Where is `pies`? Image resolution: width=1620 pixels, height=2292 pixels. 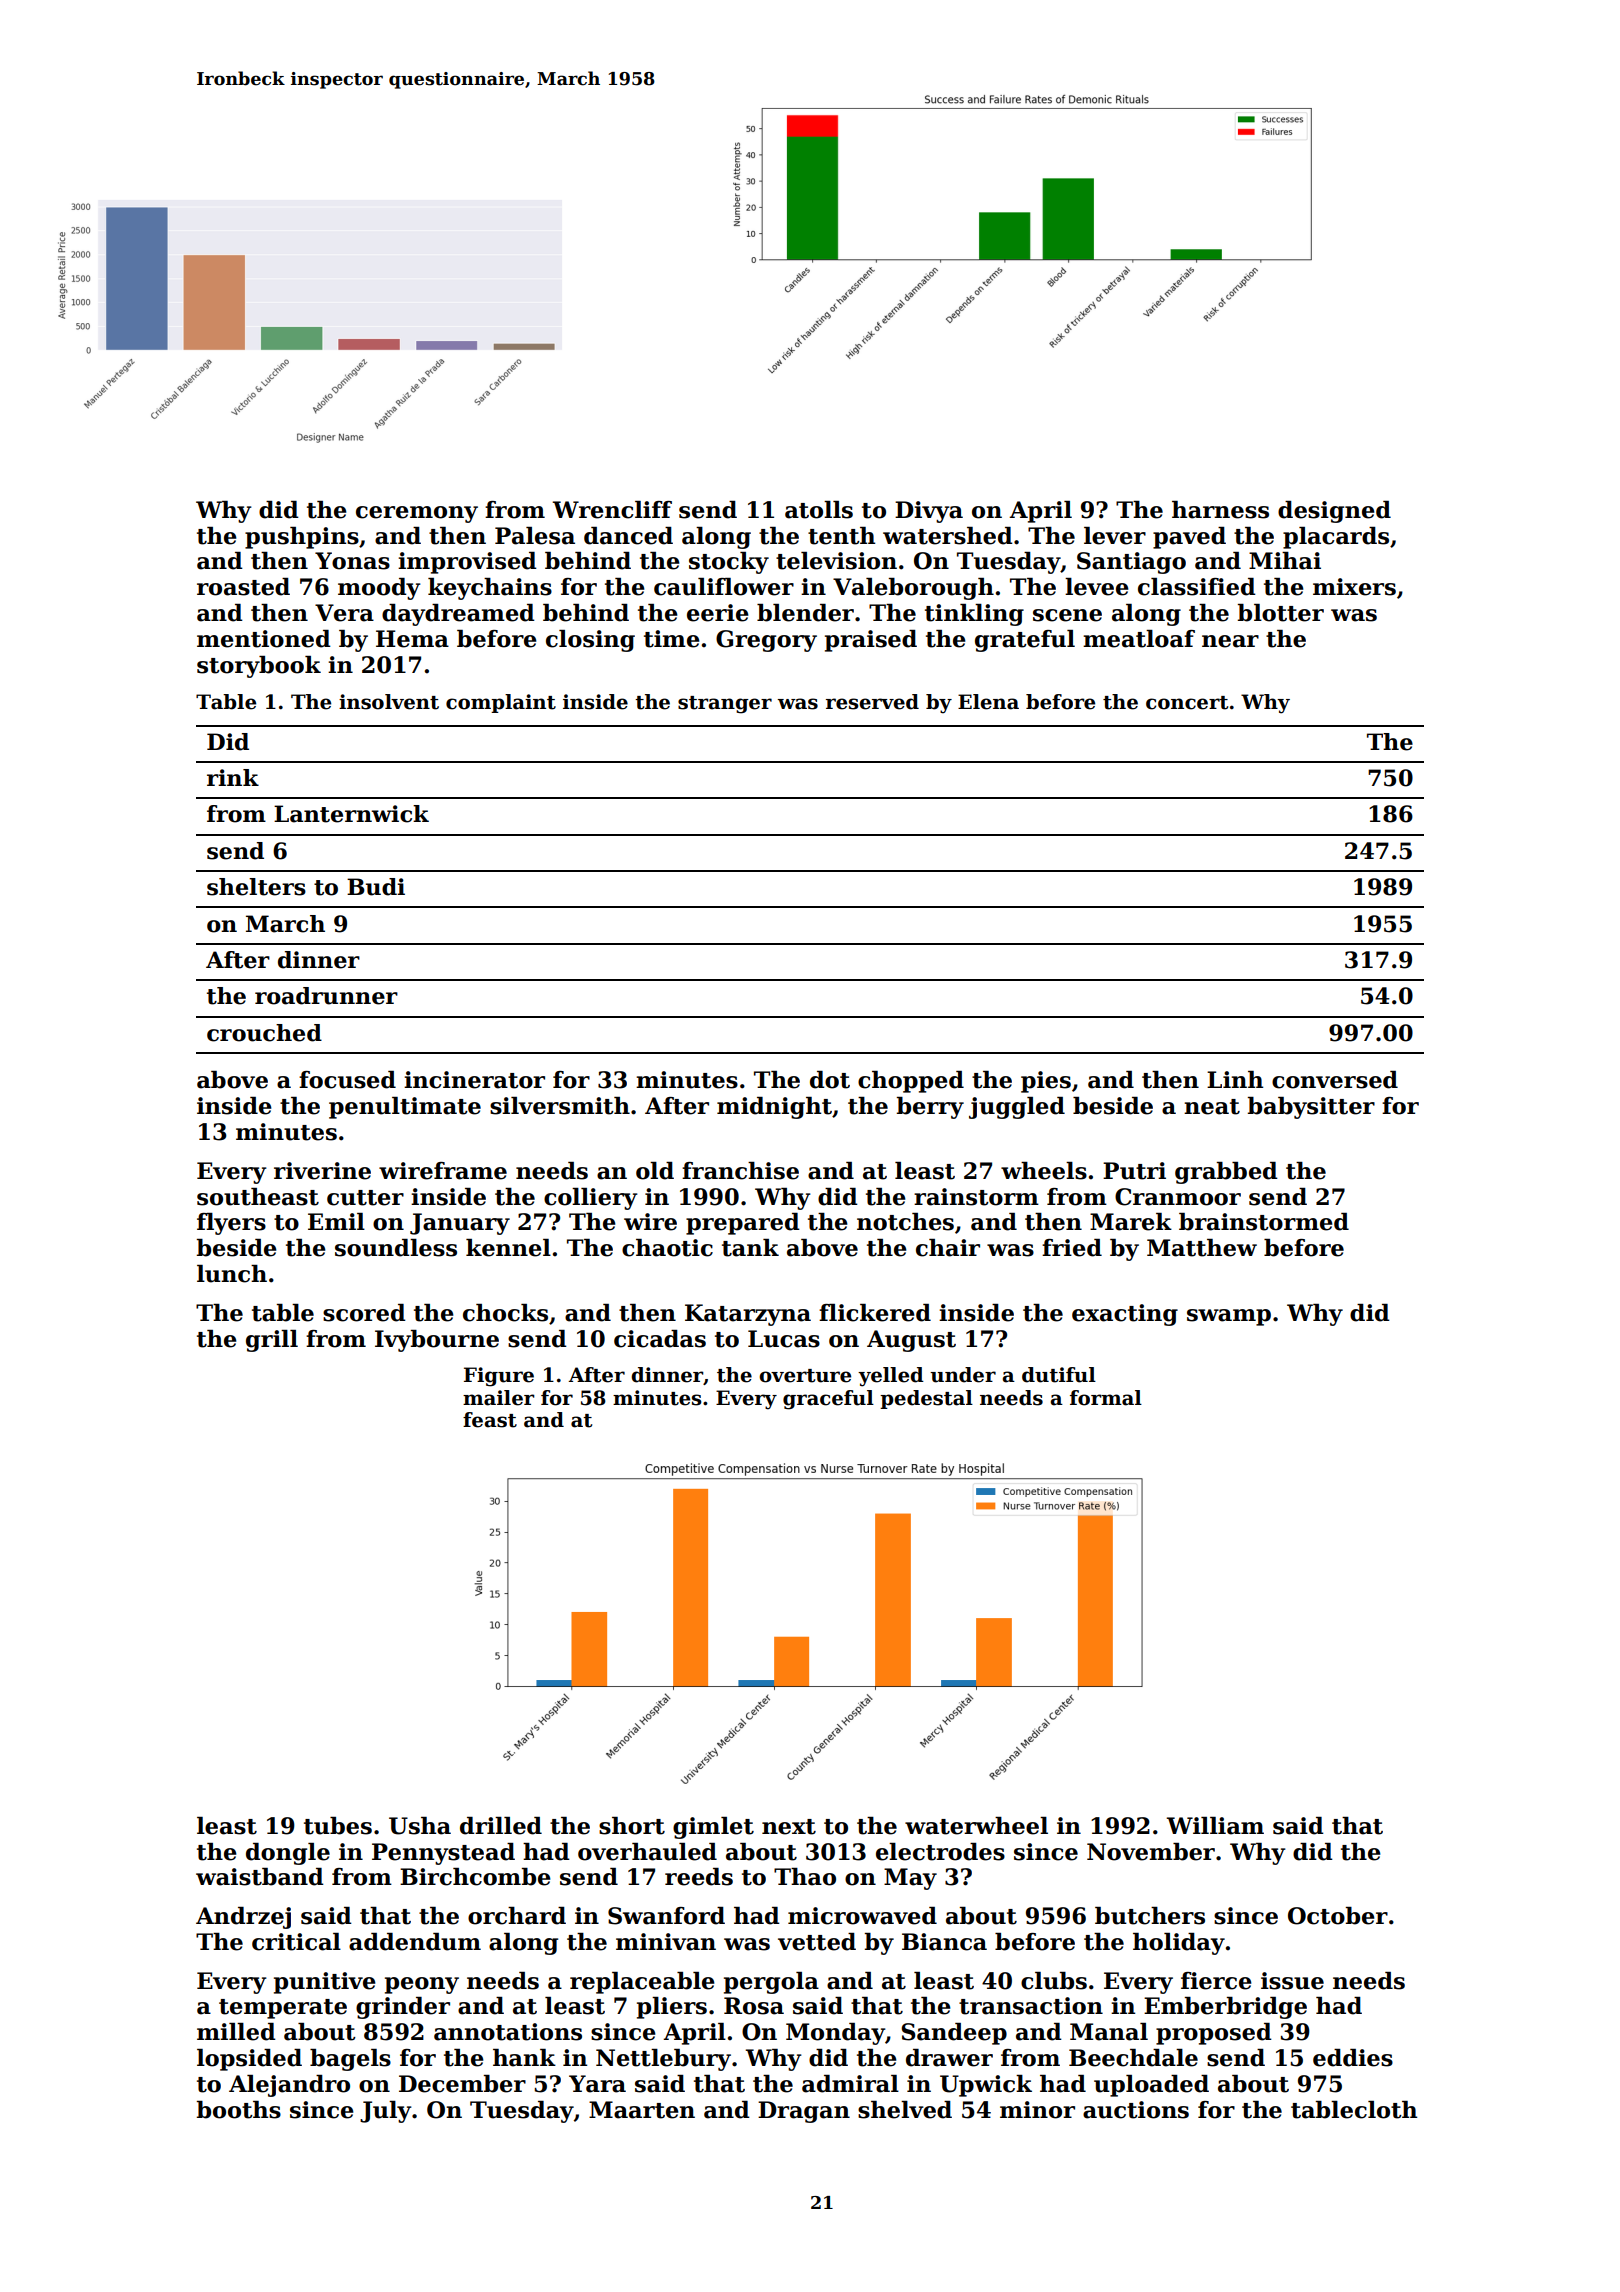
pies is located at coordinates (1046, 1082).
